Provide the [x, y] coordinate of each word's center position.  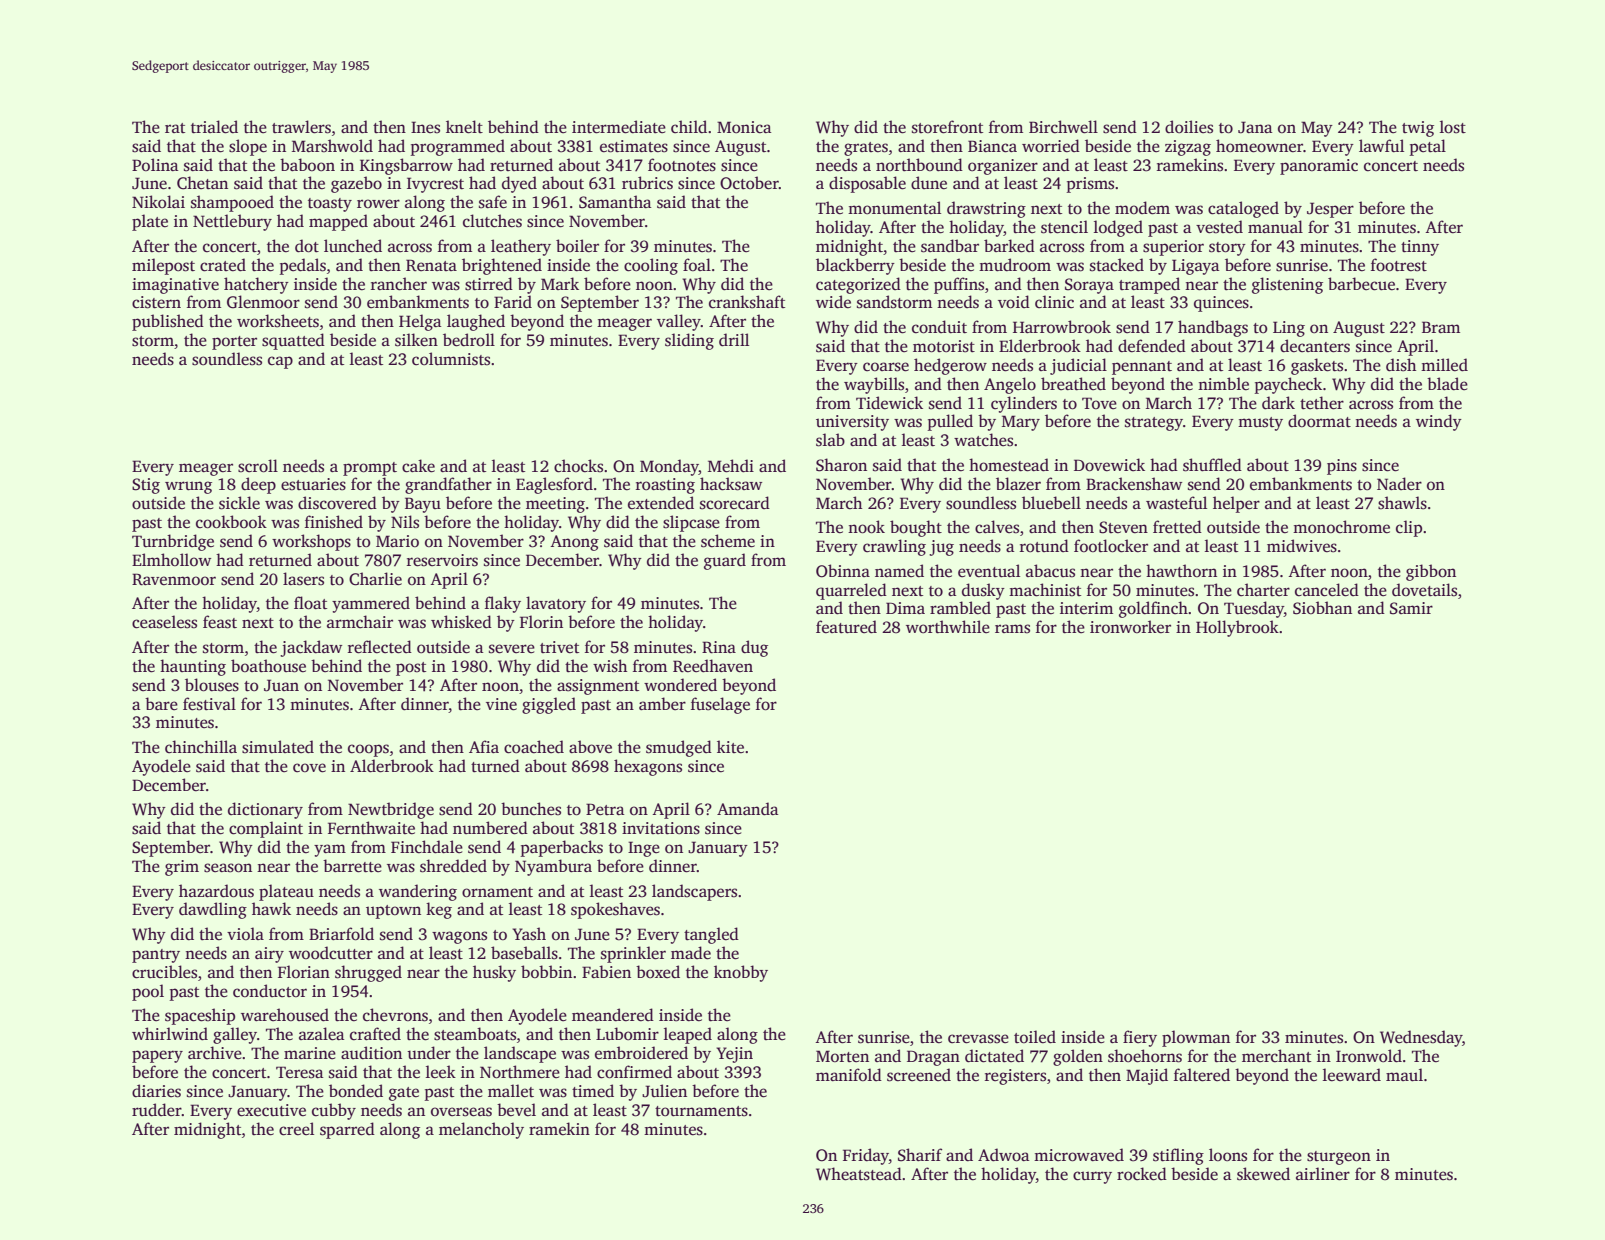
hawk [271, 908]
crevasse [978, 1039]
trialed [214, 127]
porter [234, 343]
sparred [347, 1130]
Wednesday [1421, 1038]
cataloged [1243, 209]
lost [1453, 127]
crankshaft [747, 302]
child [689, 127]
